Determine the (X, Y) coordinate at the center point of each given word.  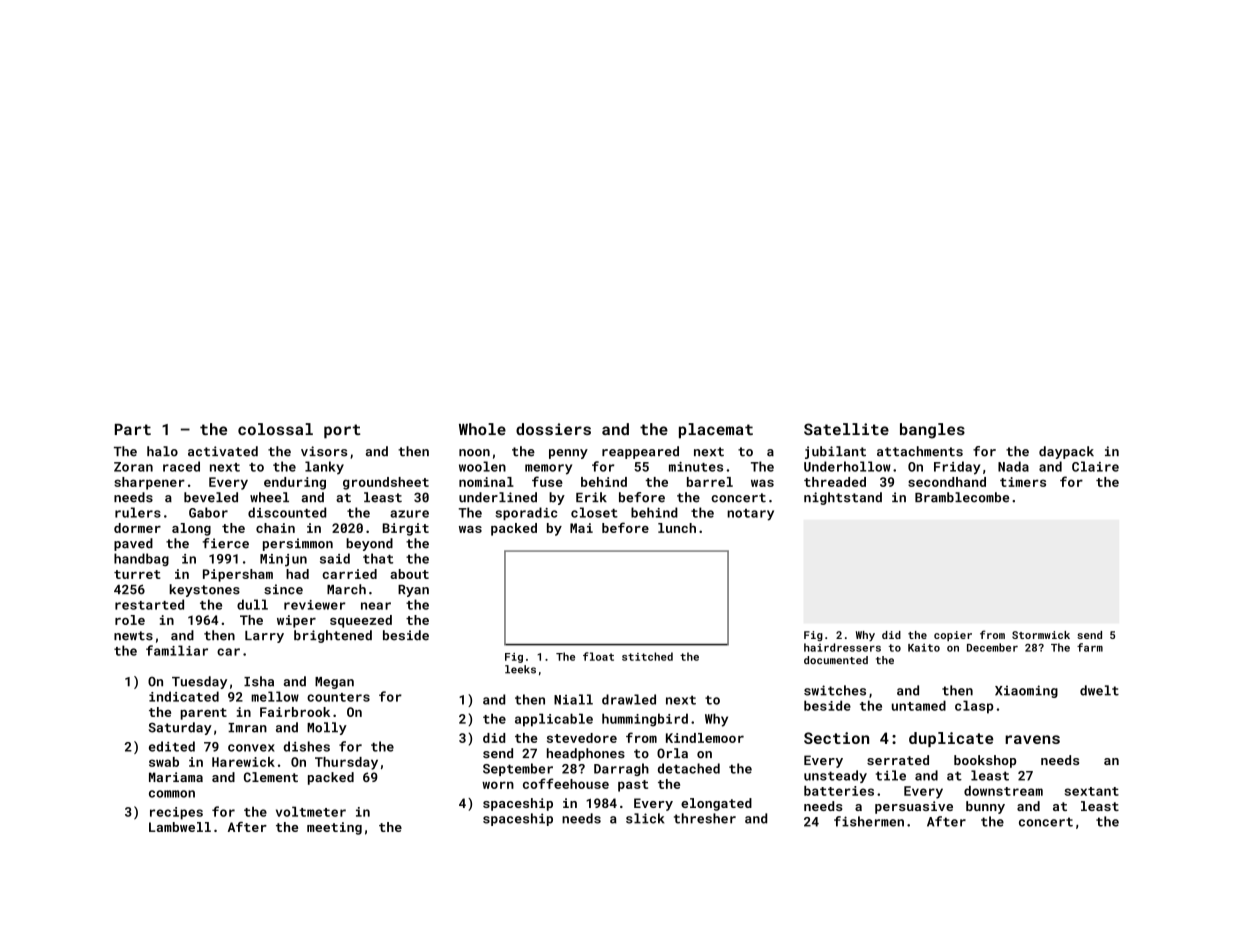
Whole (482, 429)
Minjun (283, 560)
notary (750, 515)
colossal (275, 429)
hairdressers (842, 647)
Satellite (846, 429)
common (172, 794)
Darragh (621, 769)
